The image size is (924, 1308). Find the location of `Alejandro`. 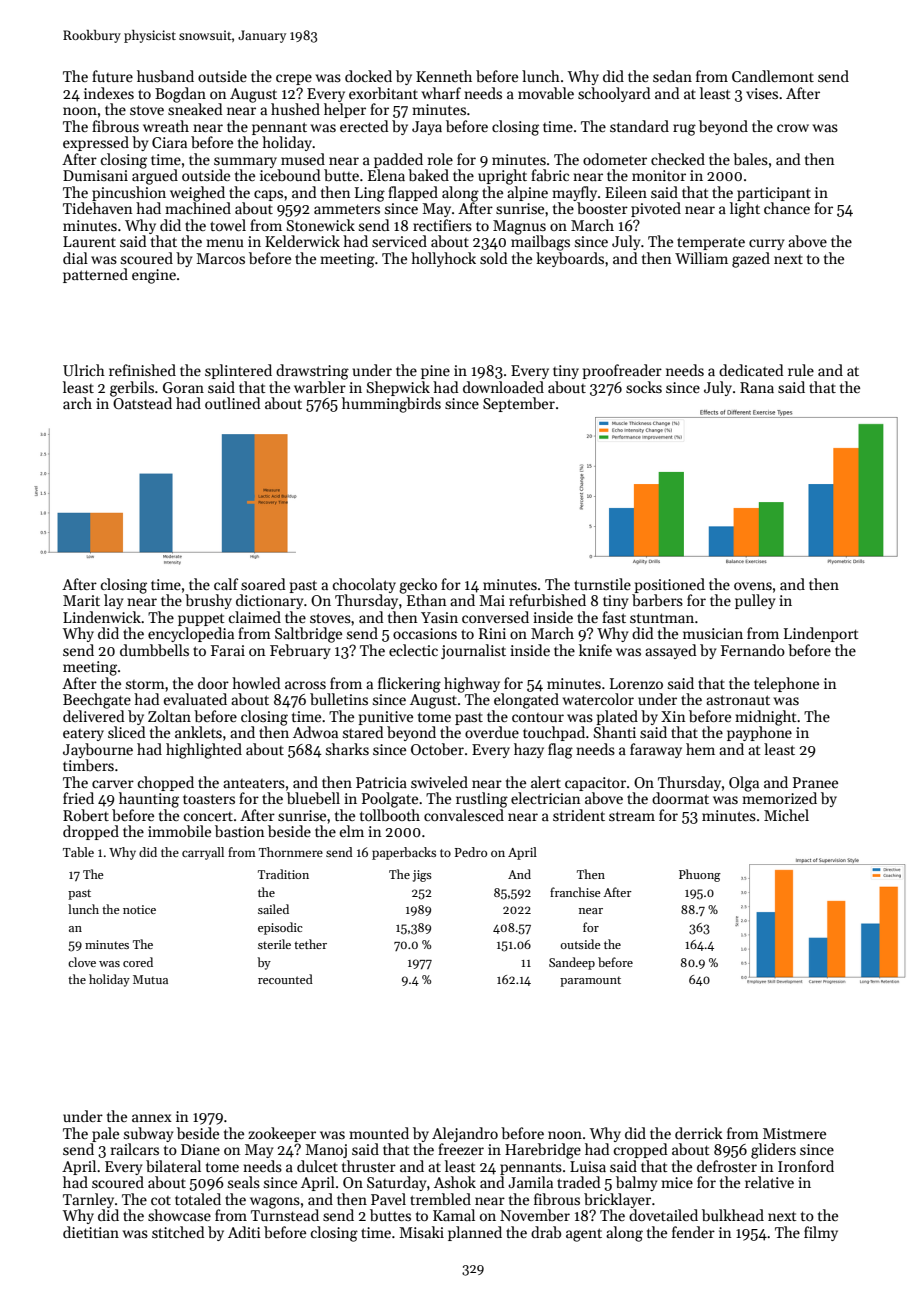

Alejandro is located at coordinates (465, 1134).
